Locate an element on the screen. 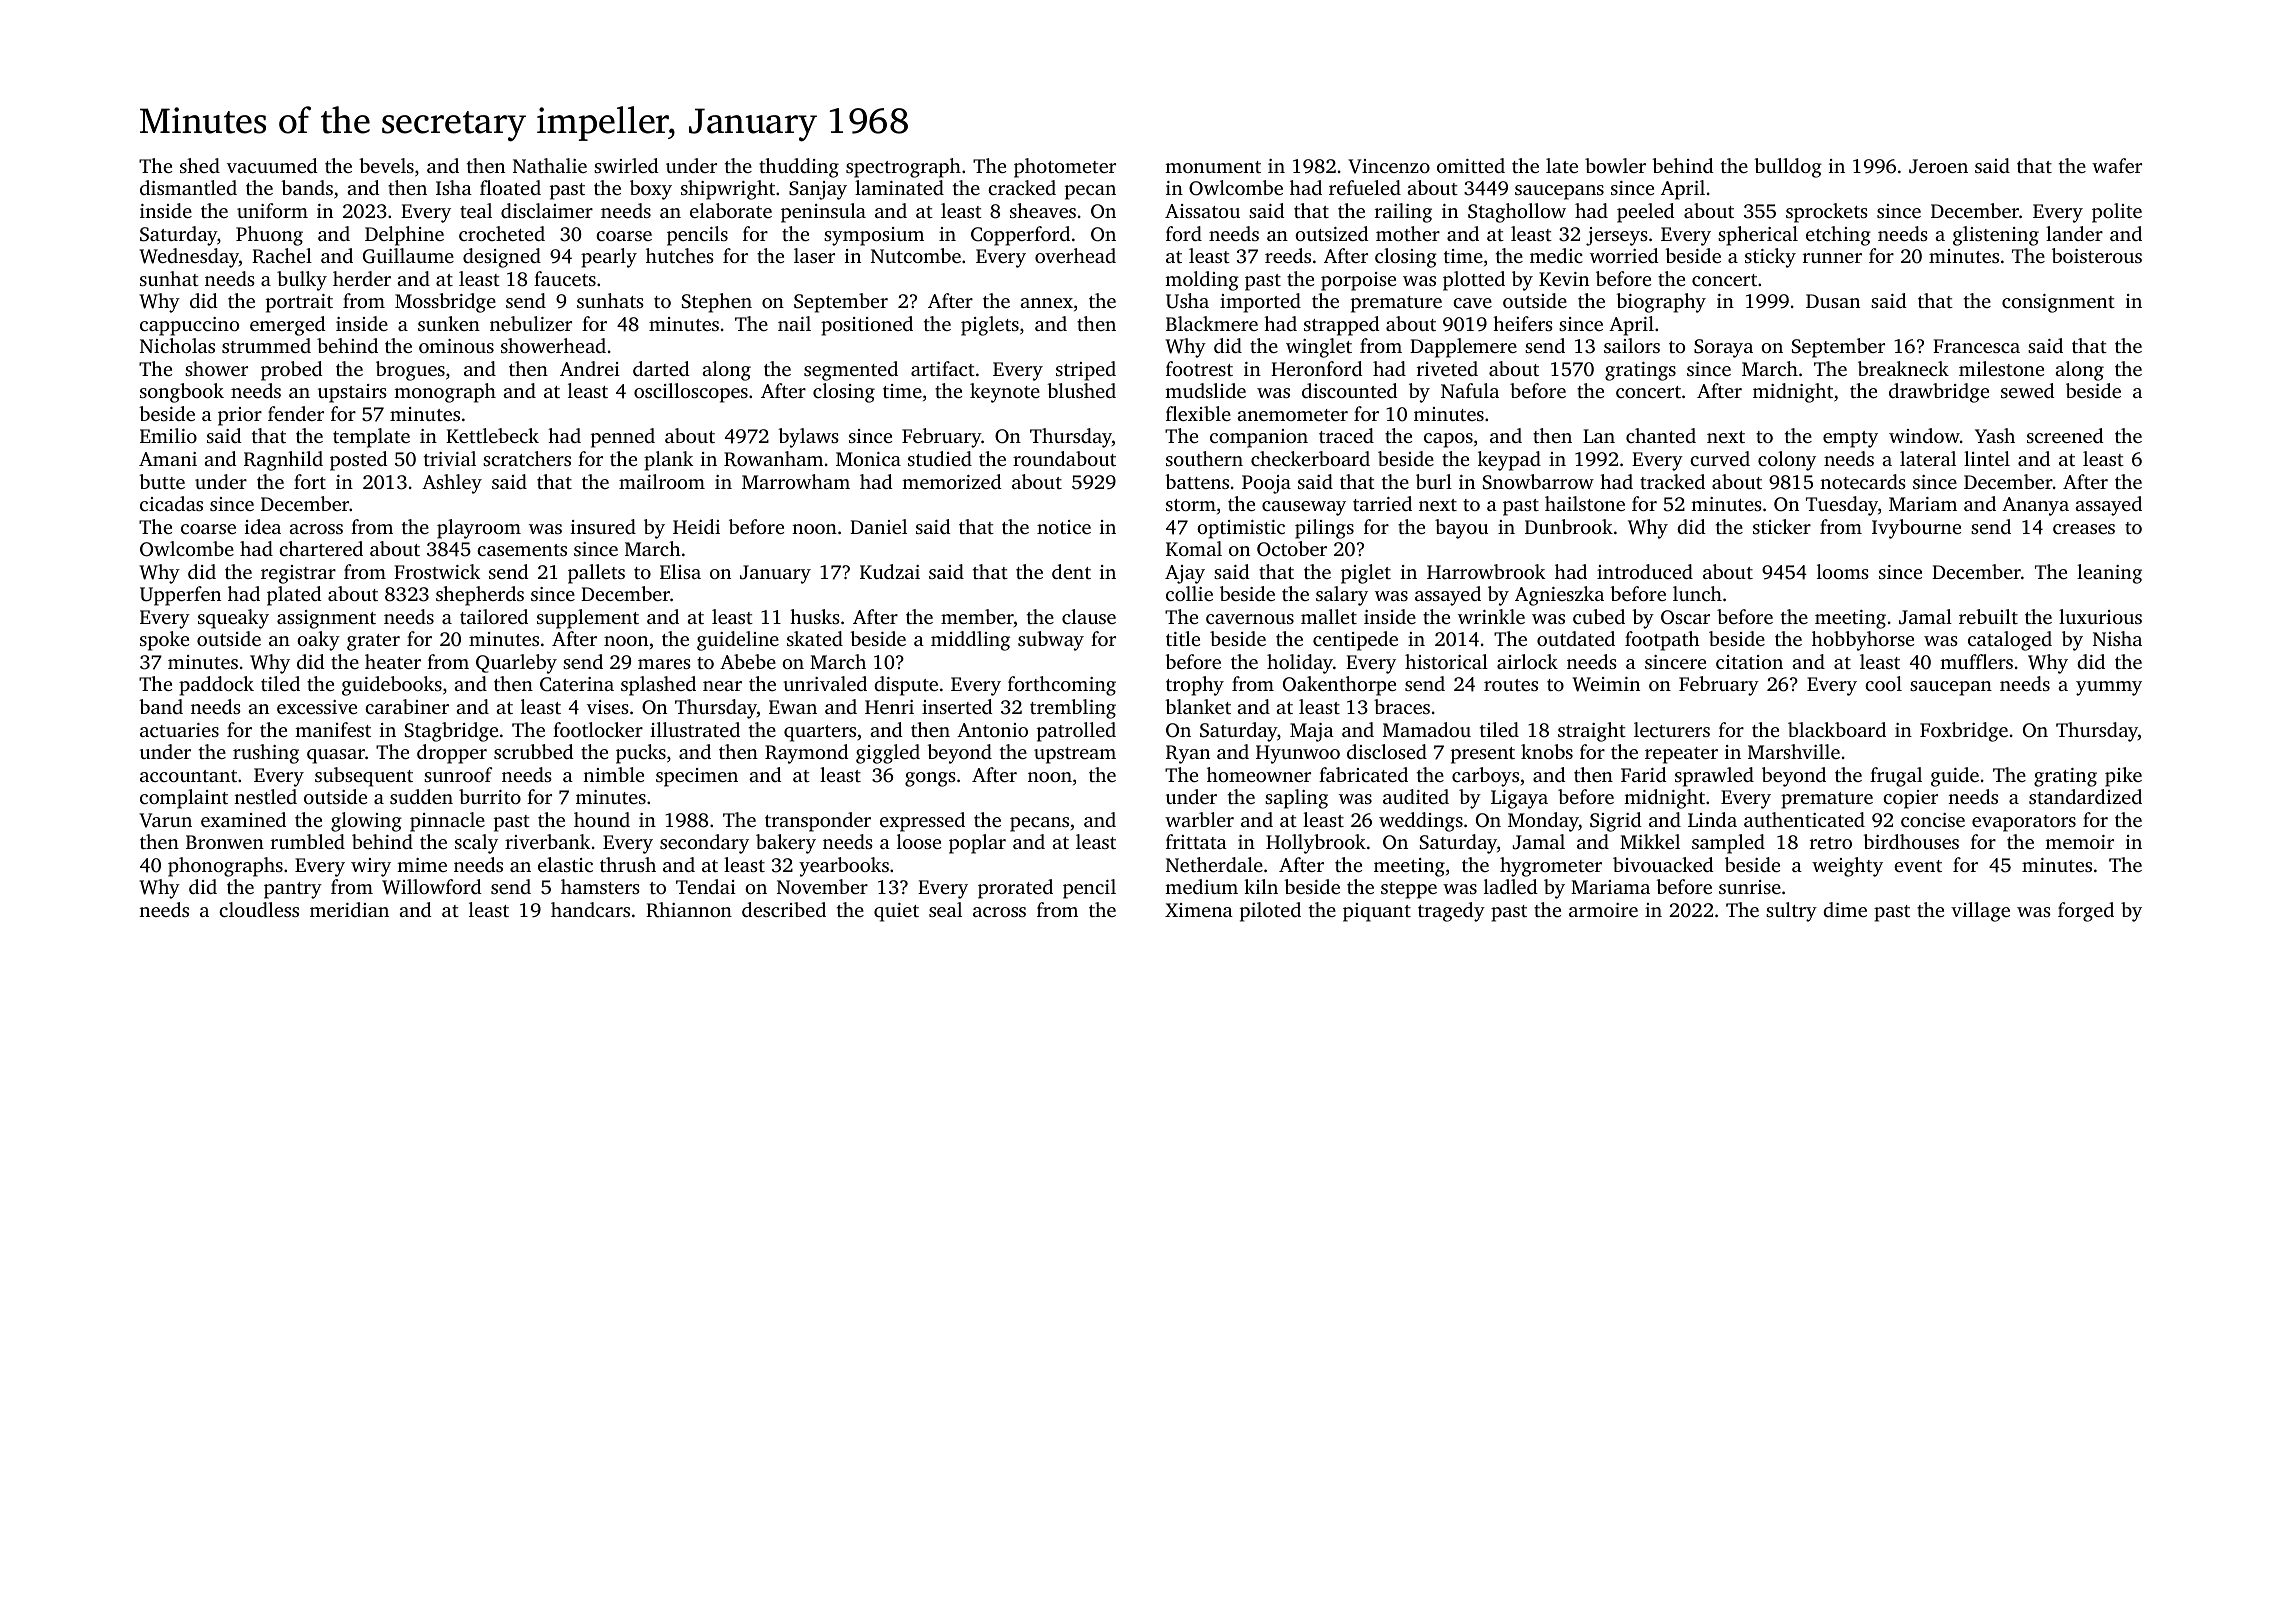  emerged is located at coordinates (288, 326).
